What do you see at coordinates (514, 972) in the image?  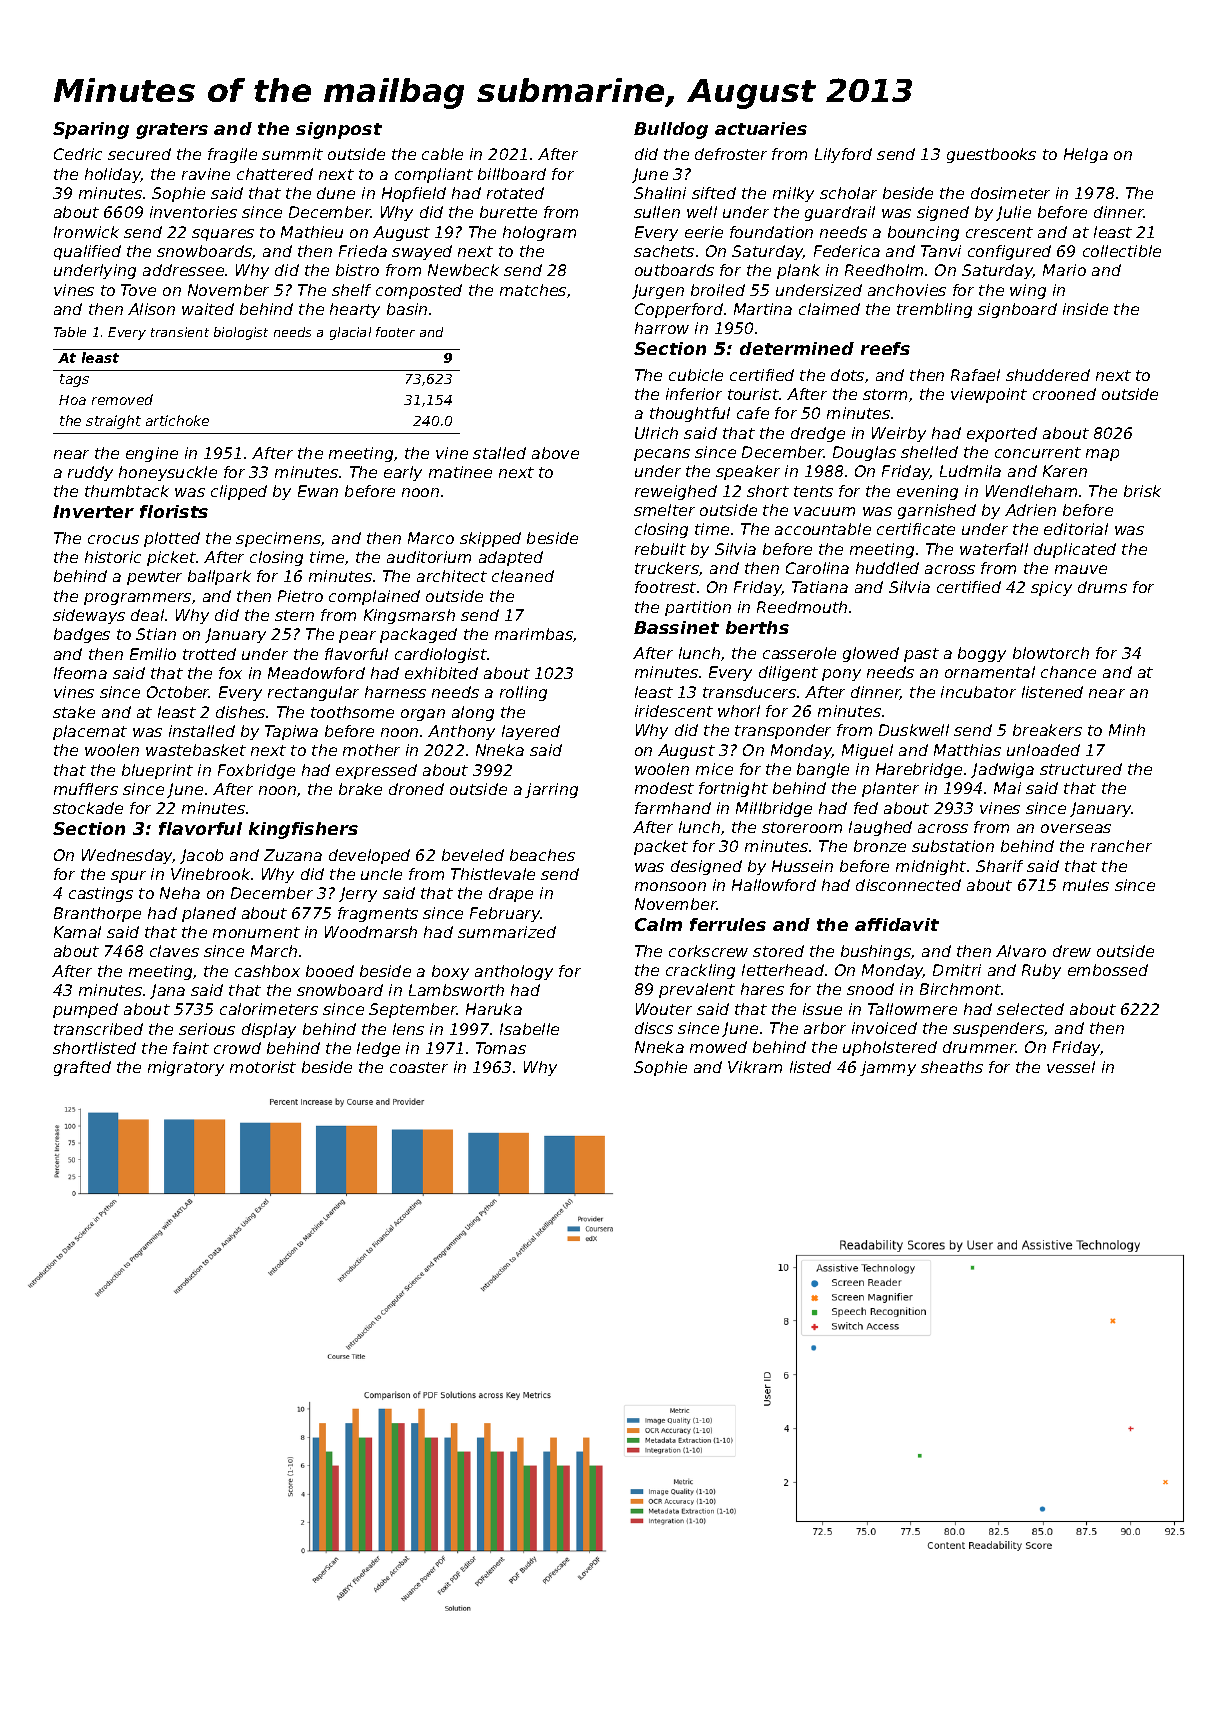 I see `anthology` at bounding box center [514, 972].
